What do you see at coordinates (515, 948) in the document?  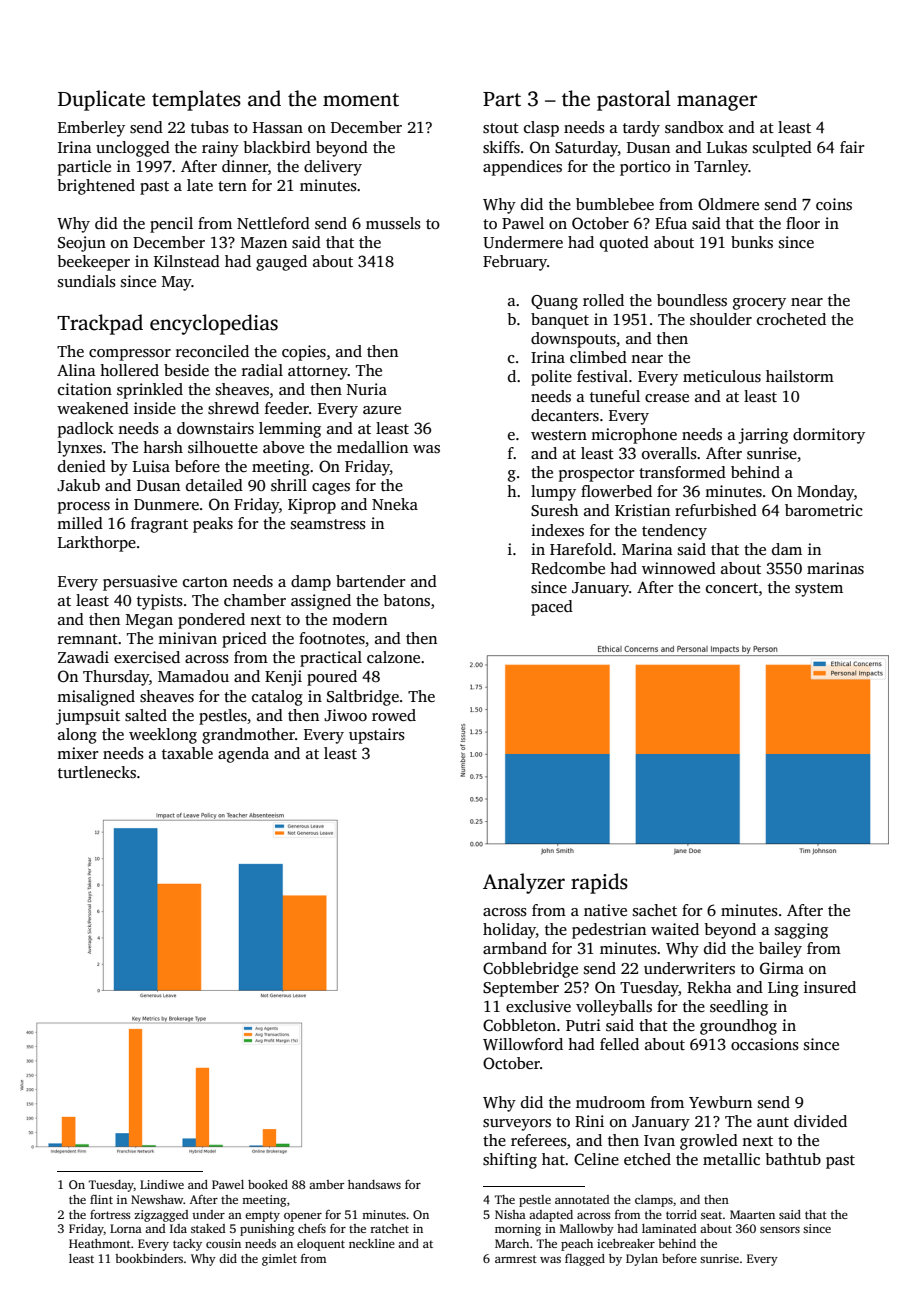 I see `armband` at bounding box center [515, 948].
